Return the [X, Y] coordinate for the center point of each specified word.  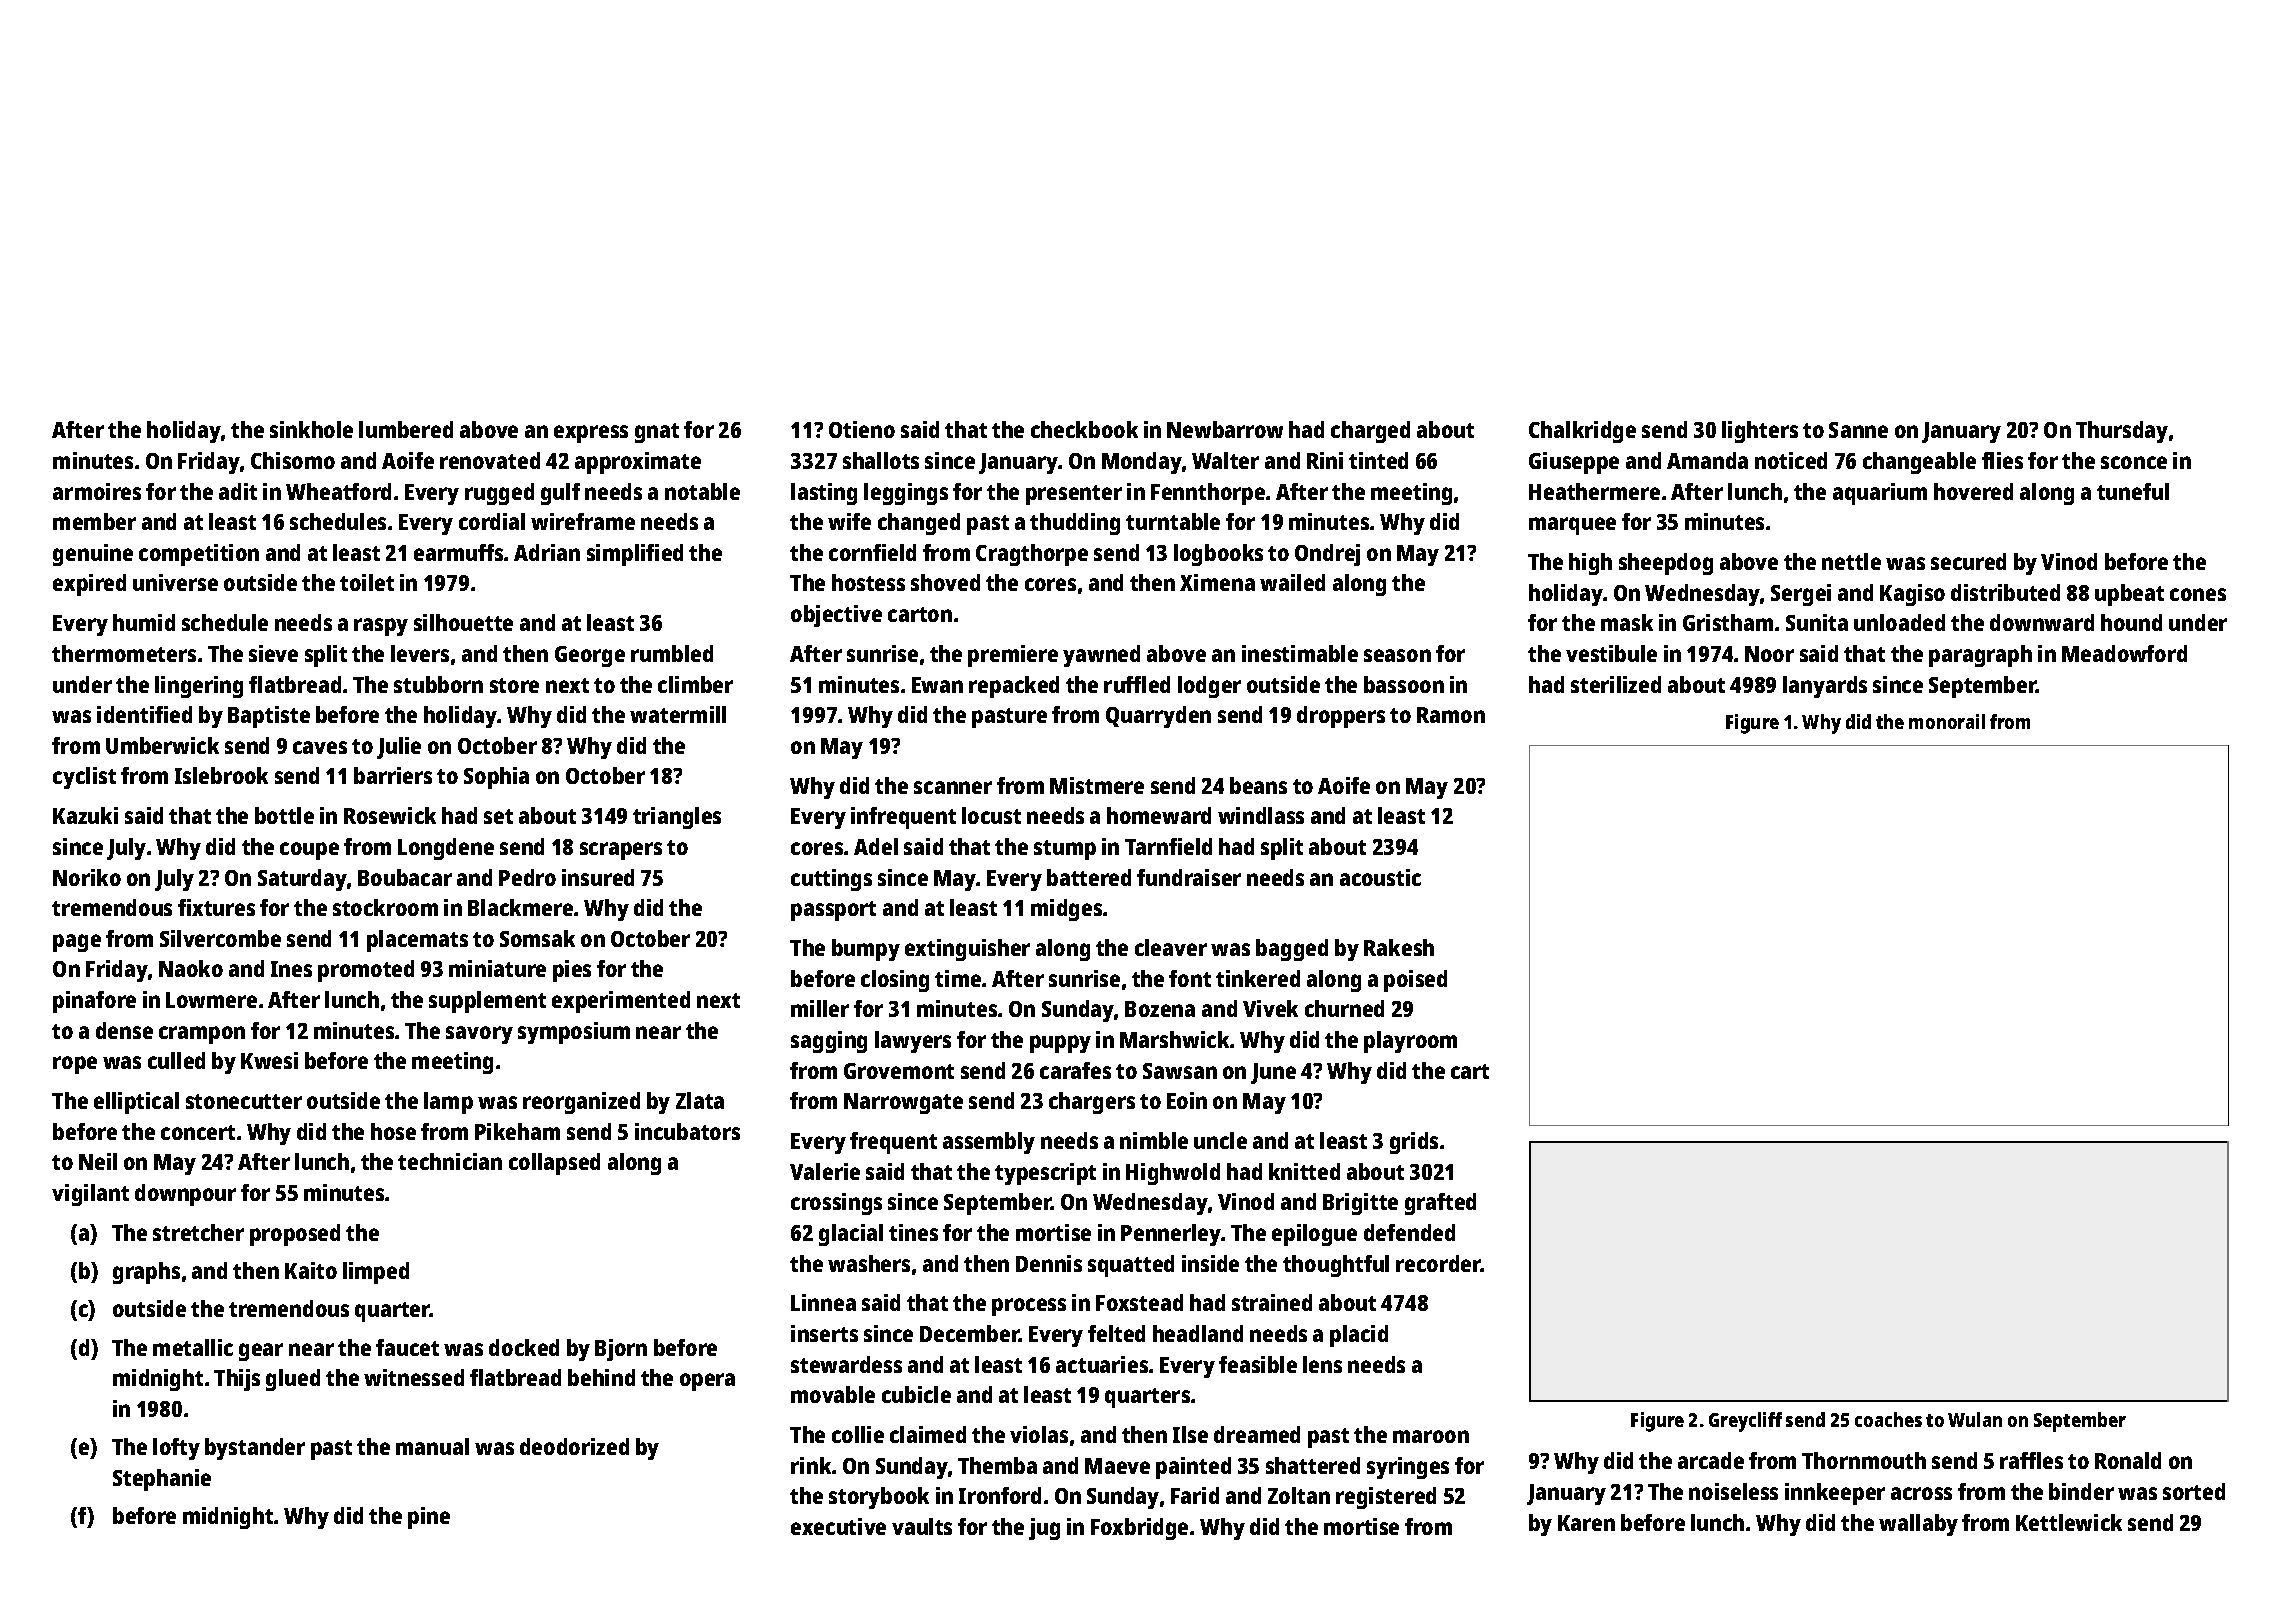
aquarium [1880, 494]
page [77, 943]
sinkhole [311, 429]
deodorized [574, 1446]
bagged [1292, 950]
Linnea [823, 1302]
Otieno [862, 429]
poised [1415, 981]
